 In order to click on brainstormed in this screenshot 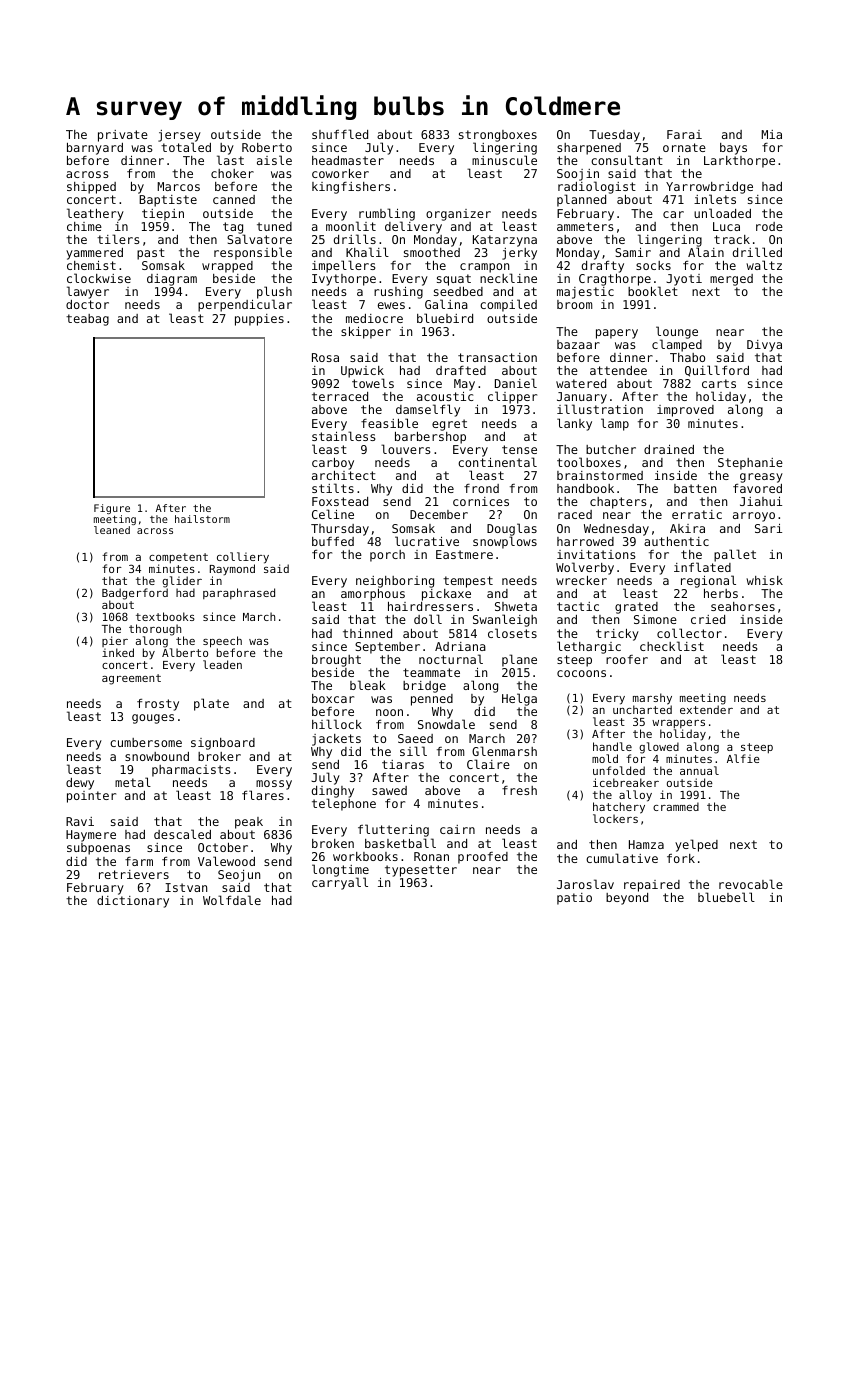, I will do `click(600, 475)`.
